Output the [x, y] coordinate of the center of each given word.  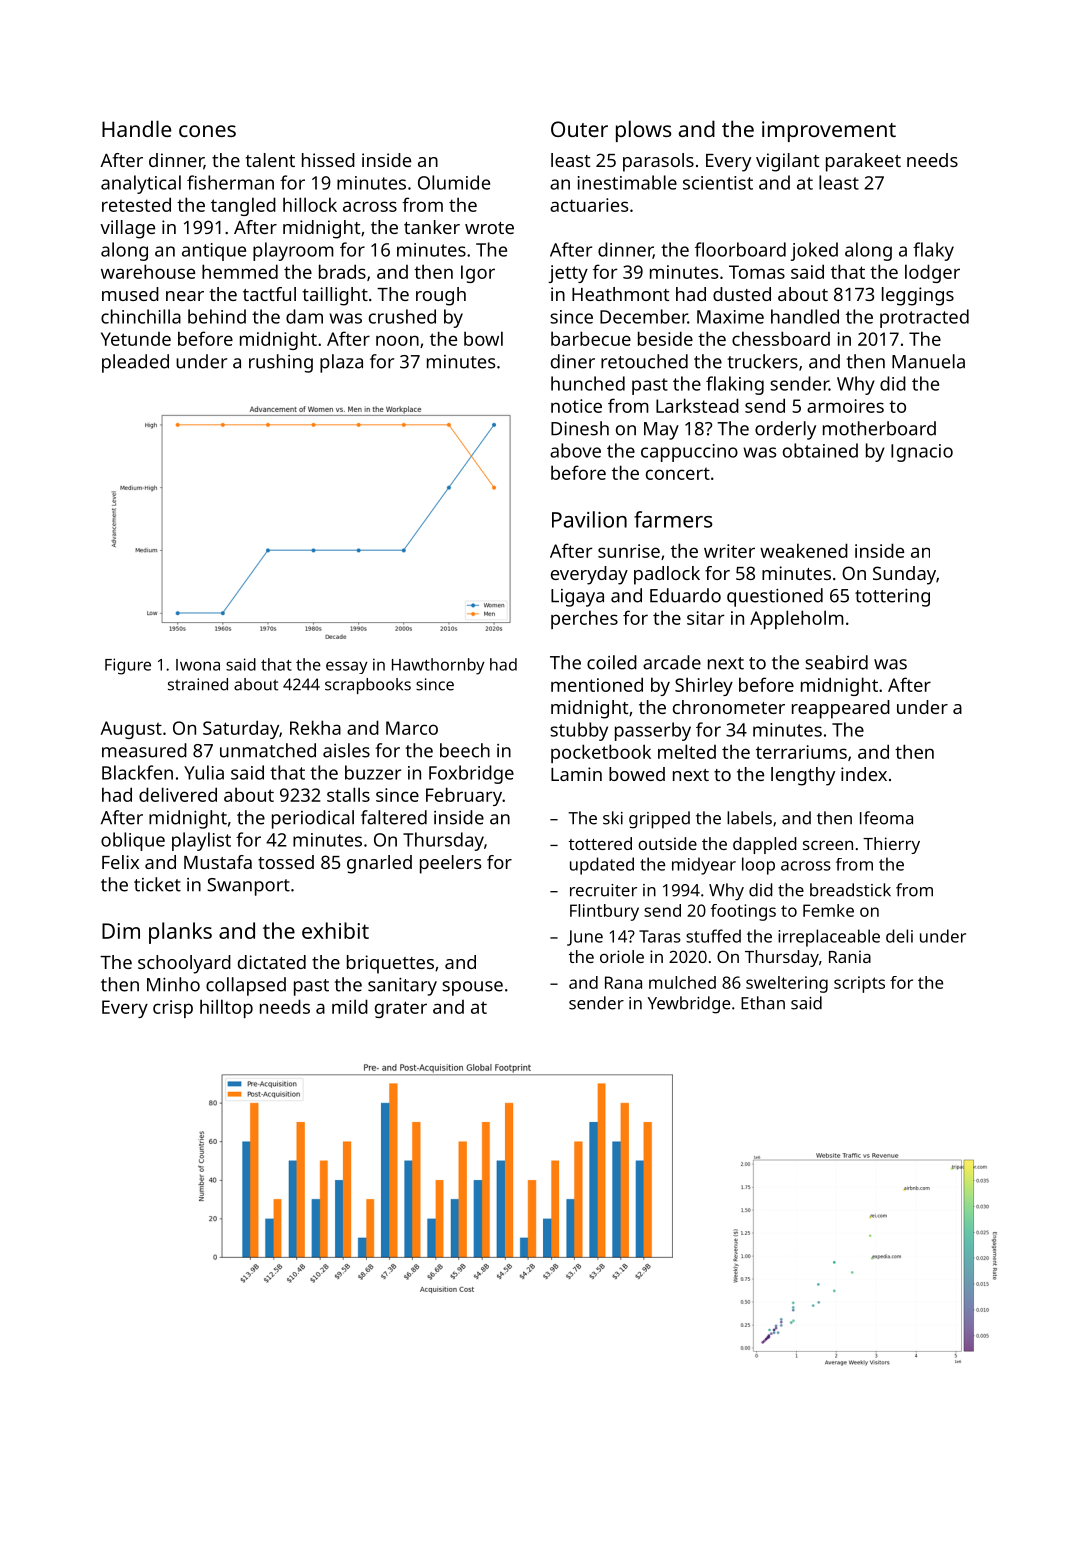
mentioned [597, 684]
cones [207, 131]
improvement [829, 131]
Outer [579, 129]
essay [347, 667]
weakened [804, 550]
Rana [623, 982]
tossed [286, 862]
